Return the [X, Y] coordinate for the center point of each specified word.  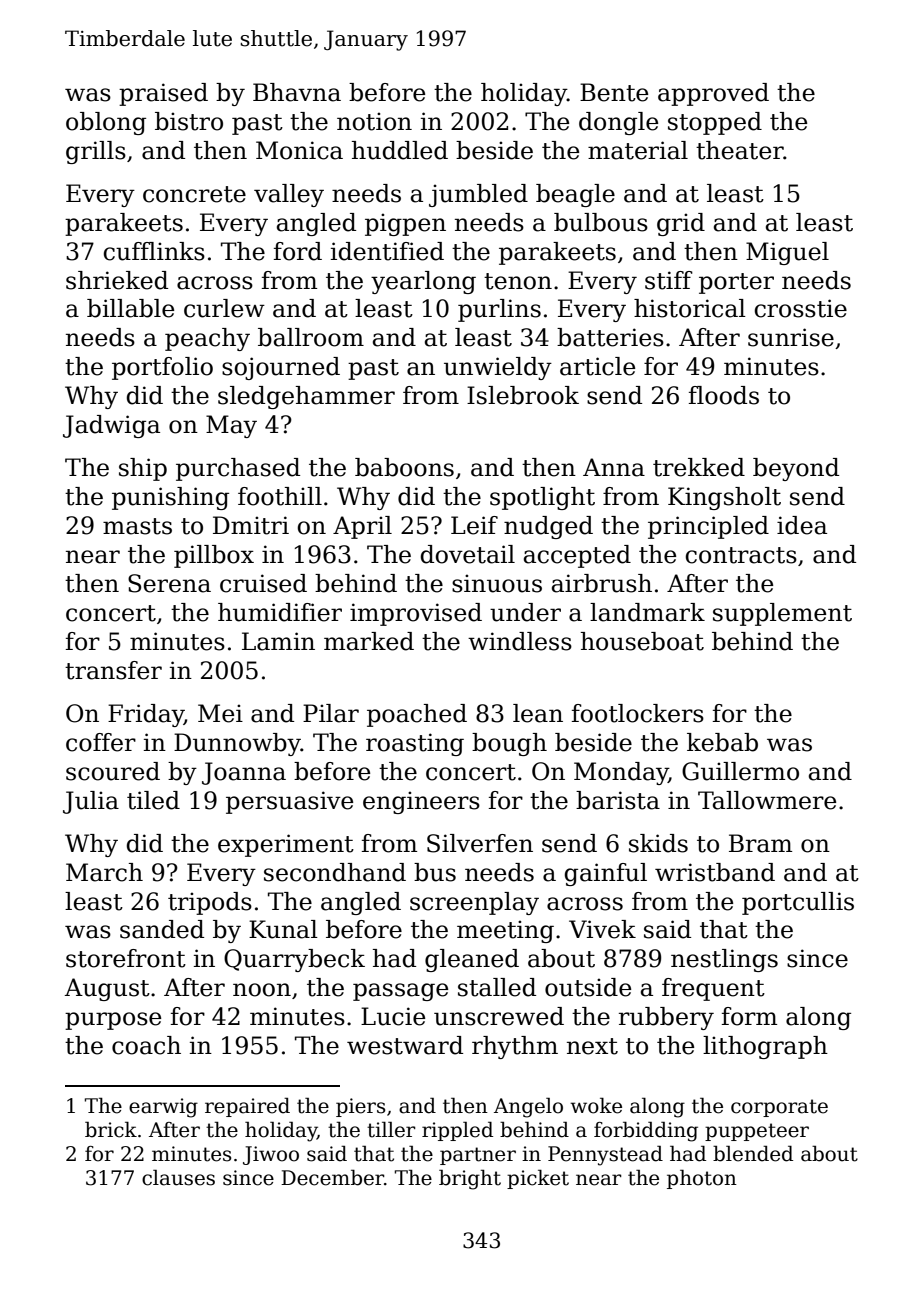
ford [298, 251]
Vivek [602, 929]
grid [681, 224]
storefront [126, 958]
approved [713, 94]
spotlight [542, 498]
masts [137, 526]
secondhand [335, 872]
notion [374, 121]
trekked [699, 467]
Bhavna [297, 92]
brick [111, 1129]
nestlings [724, 960]
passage [400, 992]
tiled [153, 800]
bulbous [601, 222]
